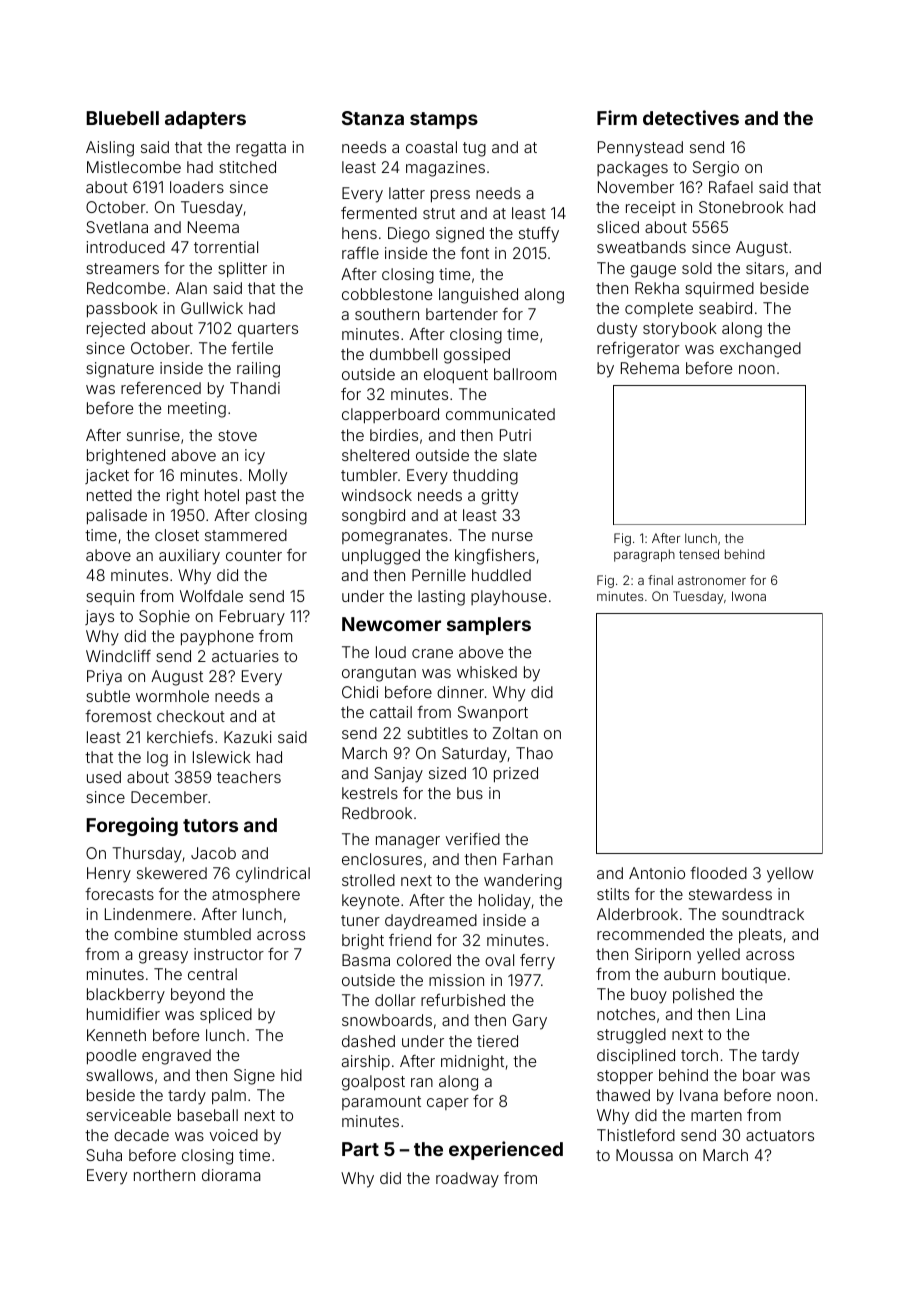 This document has height=1316, width=908. Describe the element at coordinates (205, 120) in the document. I see `adapters` at that location.
